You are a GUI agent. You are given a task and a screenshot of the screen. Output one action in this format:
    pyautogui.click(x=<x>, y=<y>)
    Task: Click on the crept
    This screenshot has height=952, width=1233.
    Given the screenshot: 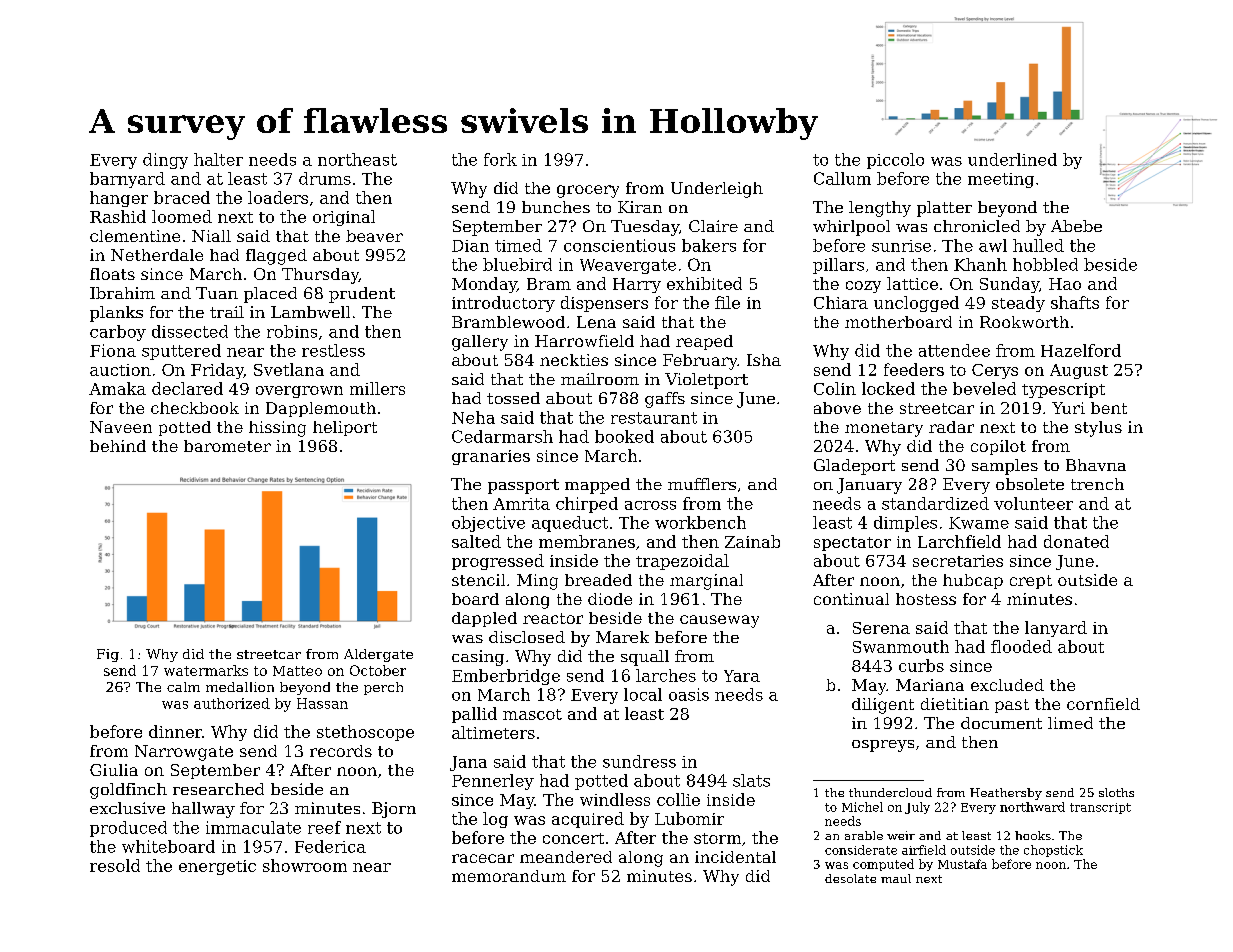 What is the action you would take?
    pyautogui.click(x=1031, y=582)
